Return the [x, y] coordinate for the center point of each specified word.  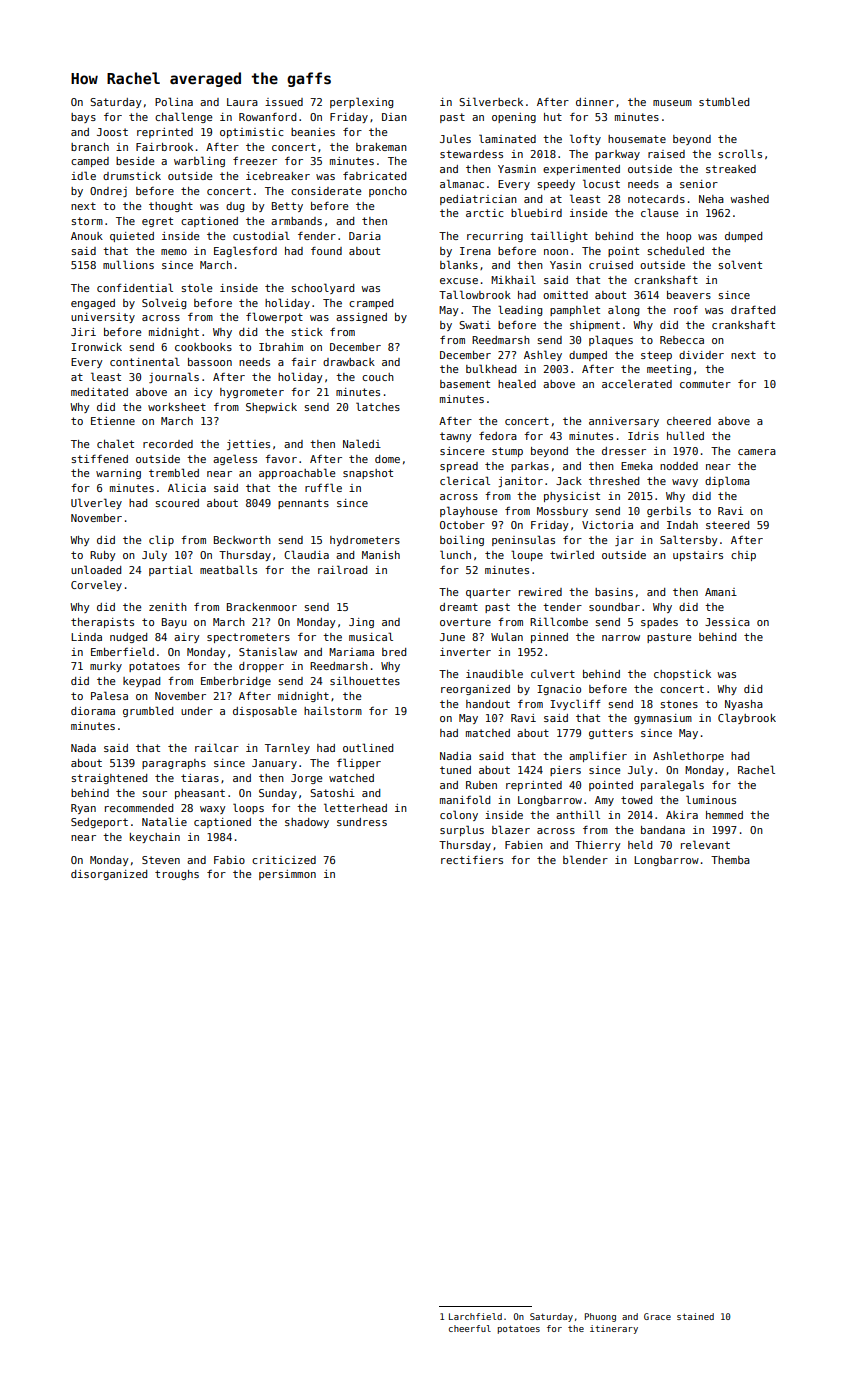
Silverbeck [491, 101]
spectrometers [248, 638]
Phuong [600, 1317]
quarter [488, 593]
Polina [174, 101]
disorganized [109, 875]
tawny [456, 437]
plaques [611, 340]
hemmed [724, 815]
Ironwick [96, 347]
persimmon [287, 875]
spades [659, 623]
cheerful [470, 1328]
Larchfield [475, 1316]
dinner [595, 102]
